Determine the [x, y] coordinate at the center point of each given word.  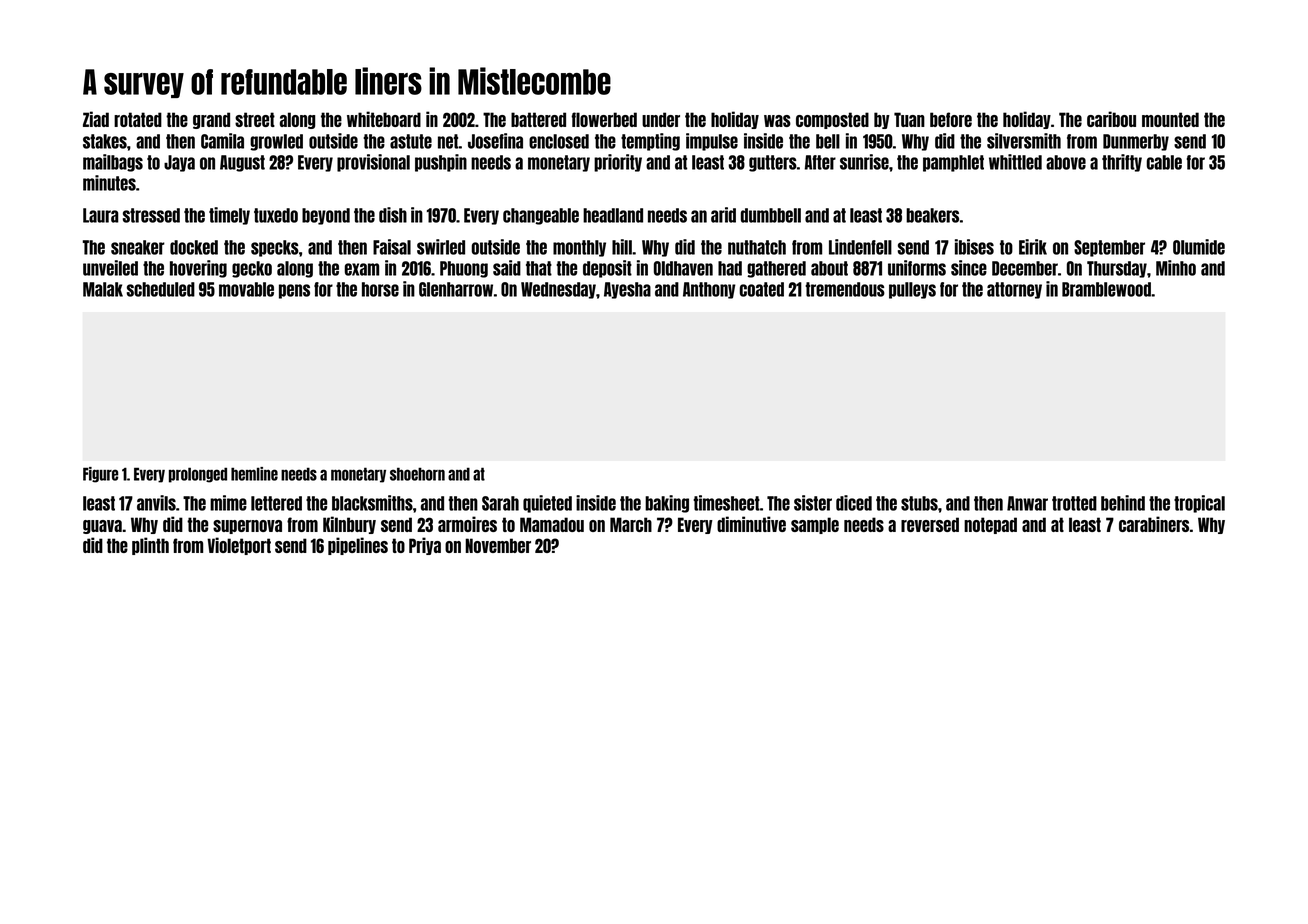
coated [762, 289]
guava [102, 527]
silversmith [1024, 141]
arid [723, 215]
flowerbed [604, 119]
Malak [103, 289]
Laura [101, 215]
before [951, 119]
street [255, 119]
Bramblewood [1106, 289]
